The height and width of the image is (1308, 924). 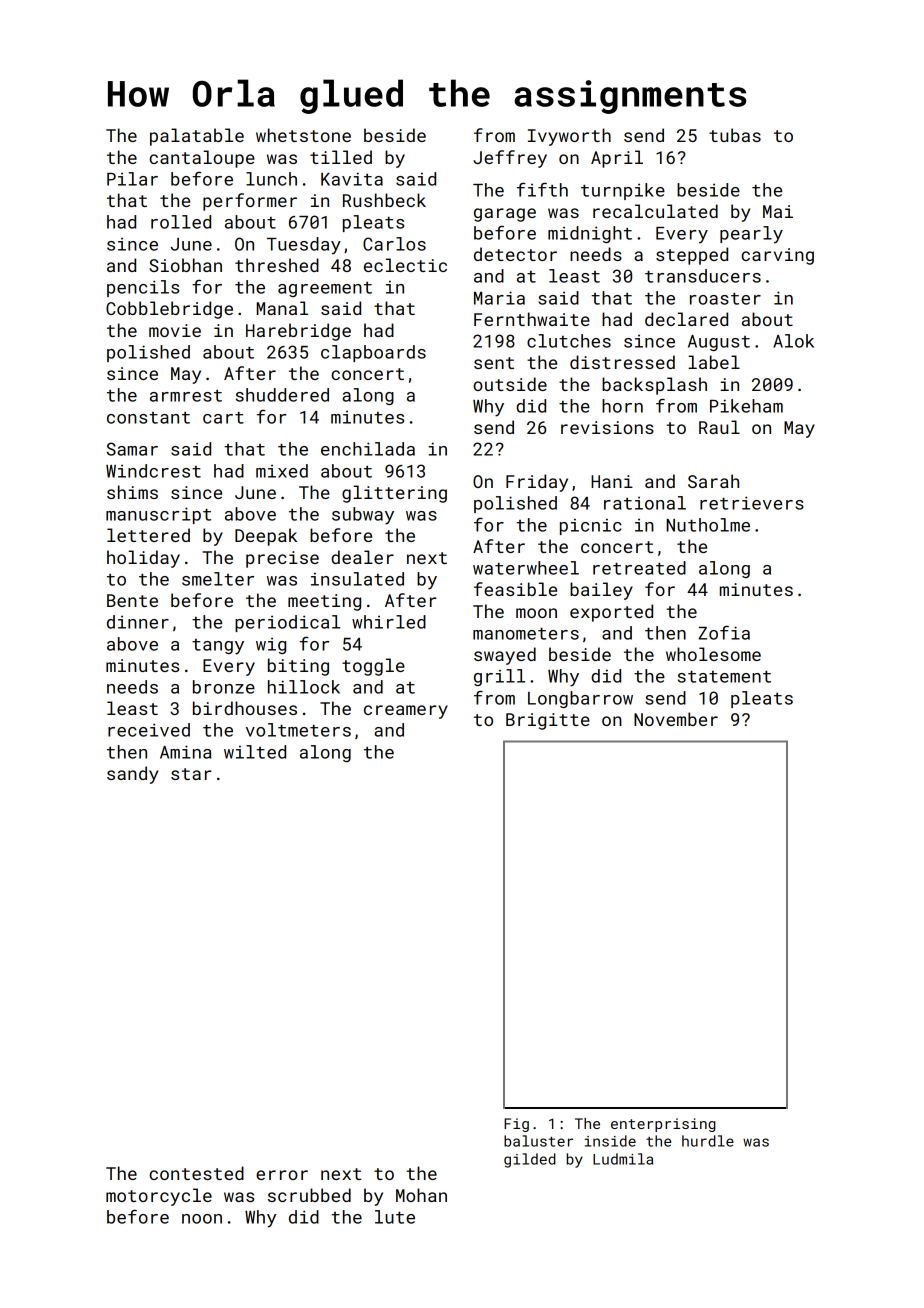 I want to click on carving, so click(x=777, y=256).
